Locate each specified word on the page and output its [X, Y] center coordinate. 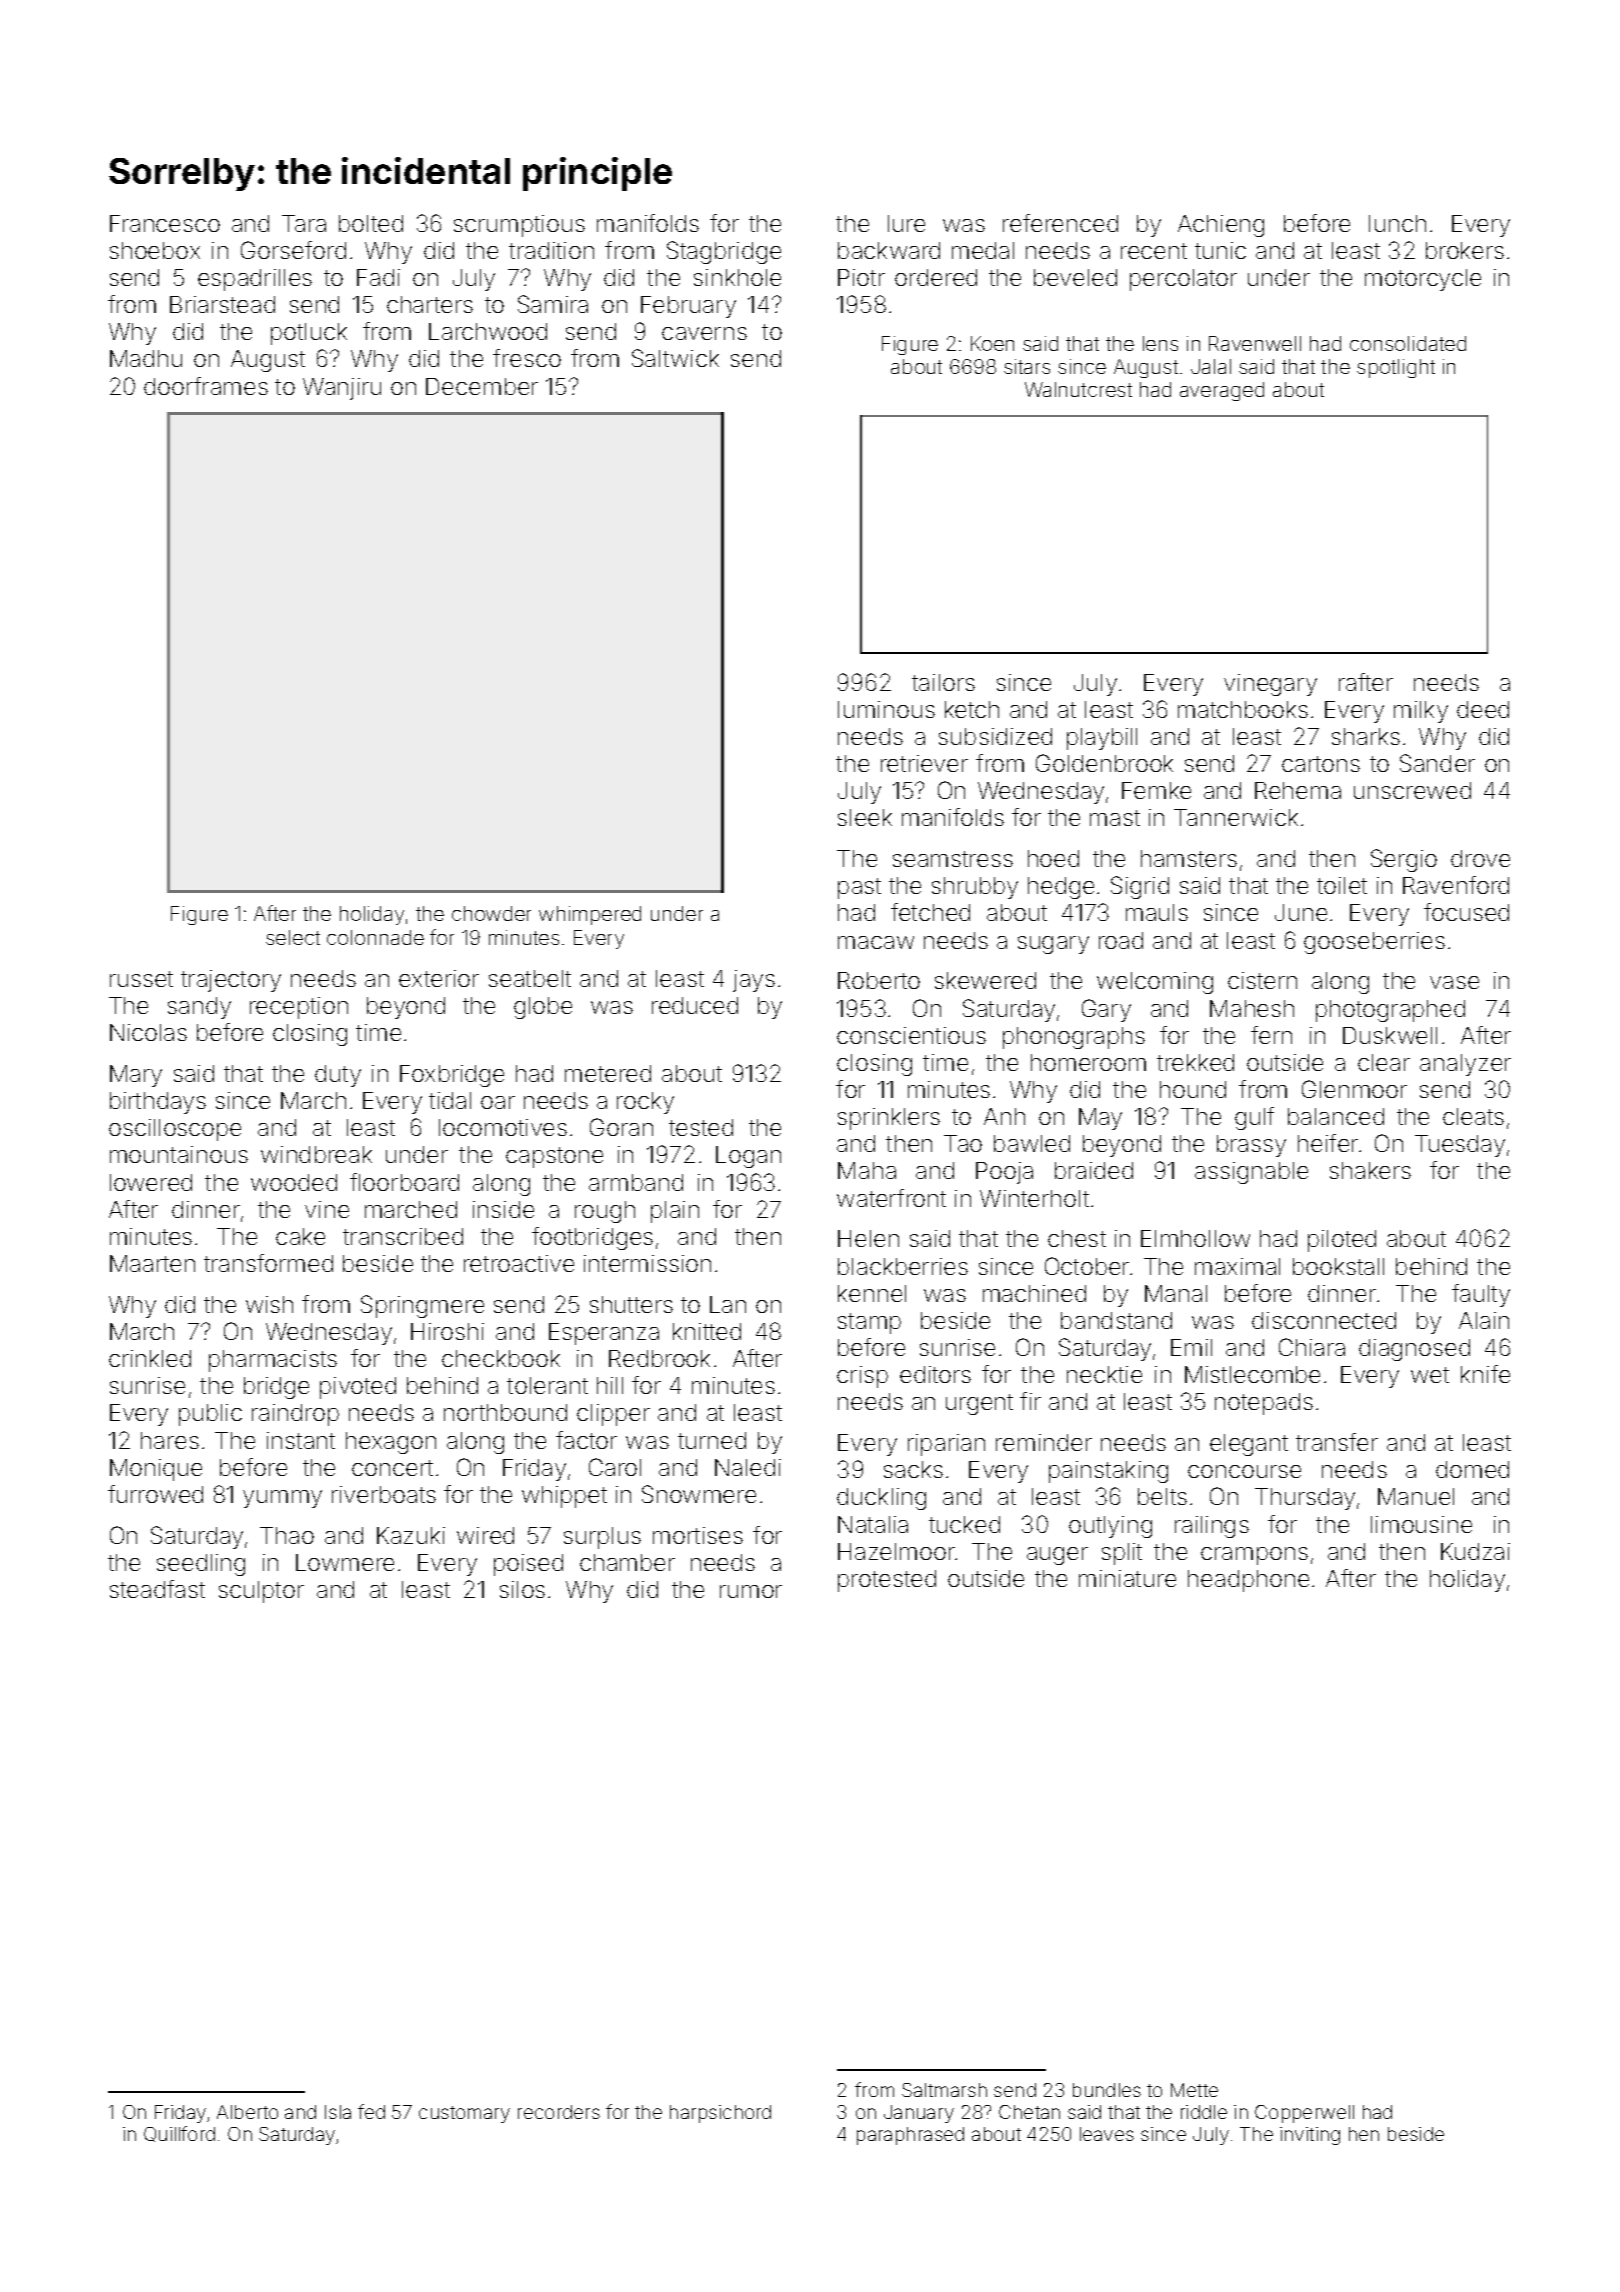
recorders [559, 2112]
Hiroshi [447, 1331]
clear [1384, 1062]
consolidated [1408, 343]
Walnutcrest [1078, 389]
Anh [1004, 1116]
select [293, 937]
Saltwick [675, 358]
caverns [704, 333]
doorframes [206, 386]
